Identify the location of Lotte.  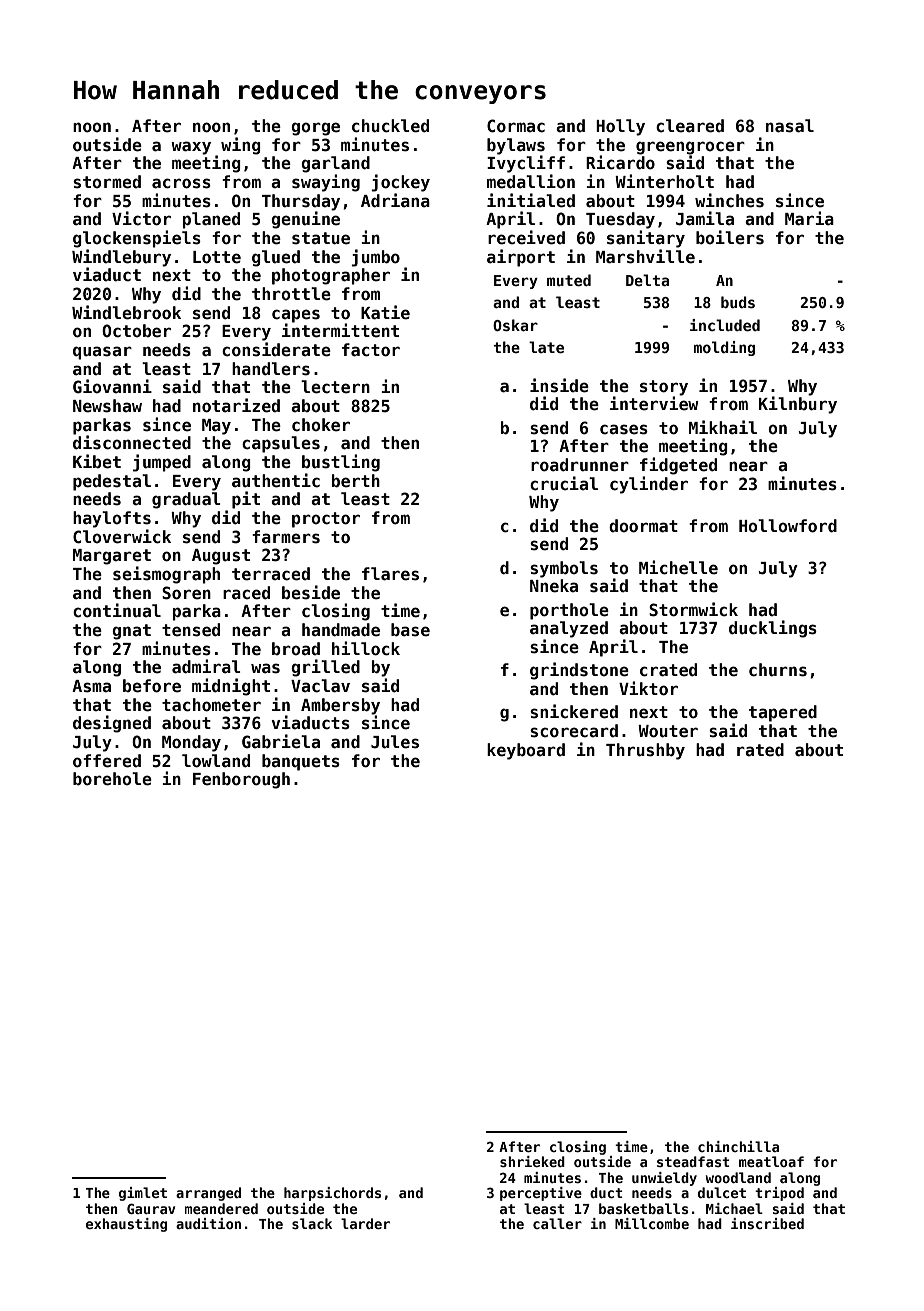
(217, 257).
